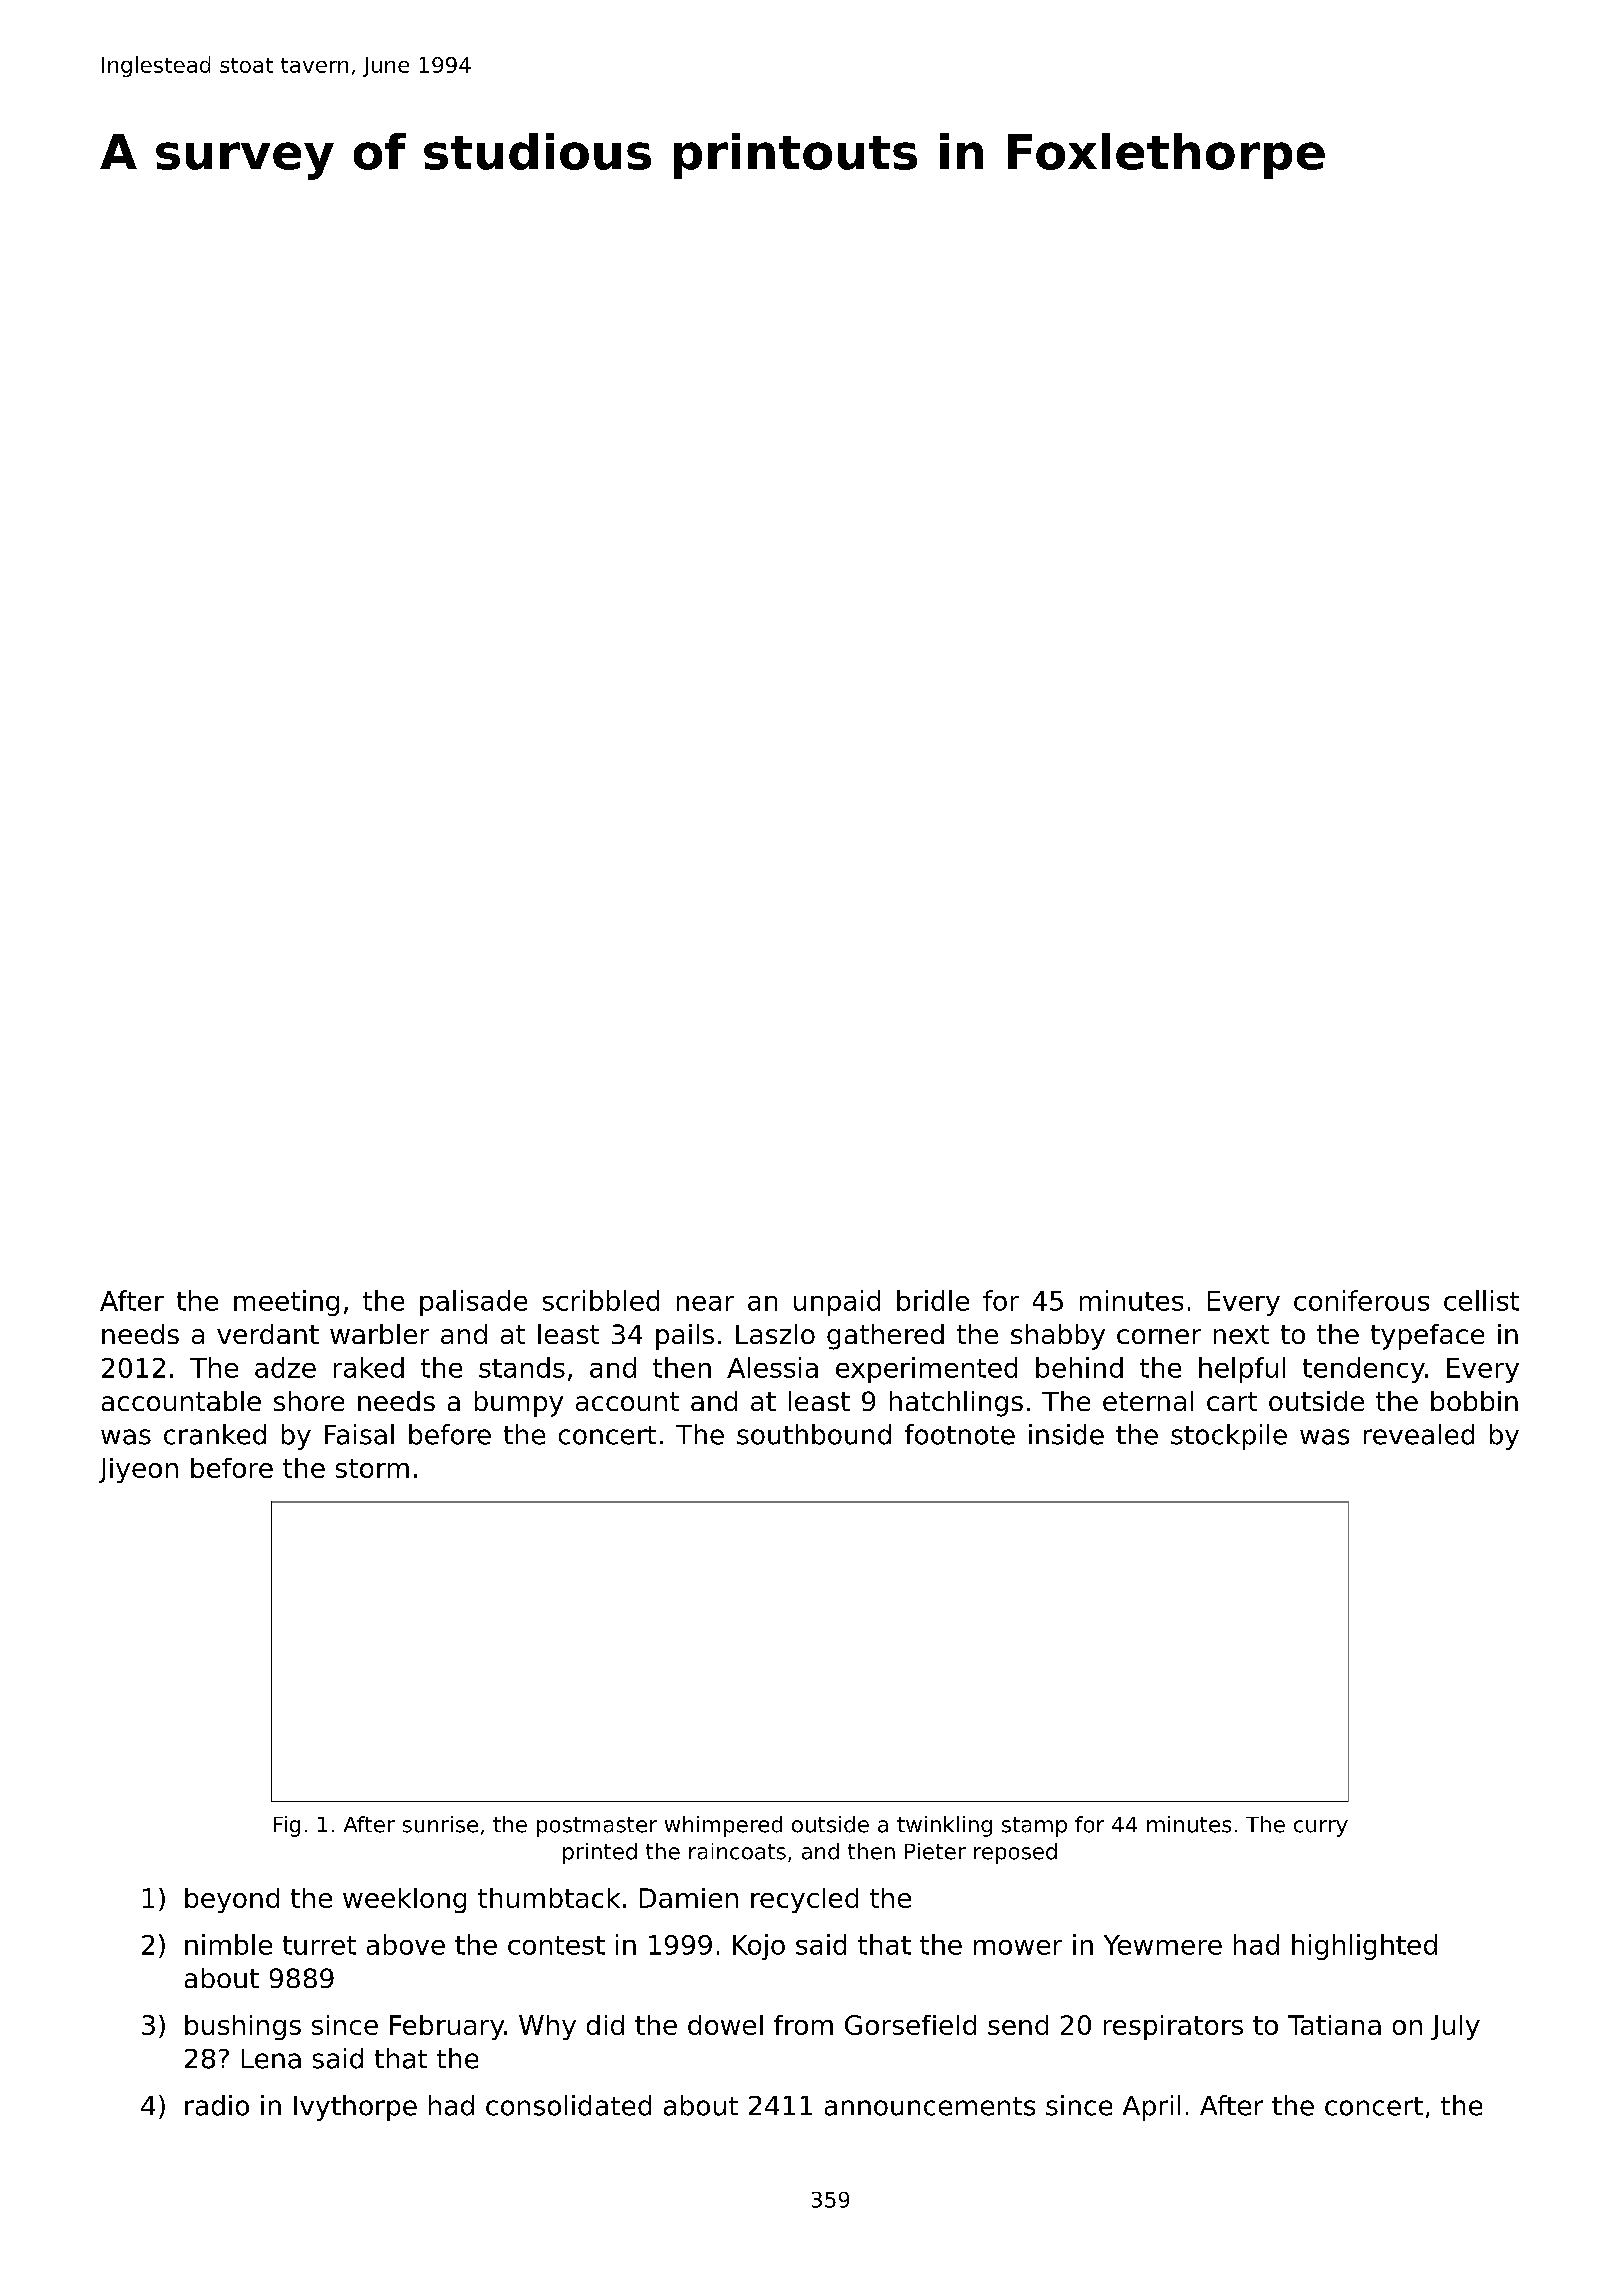  What do you see at coordinates (287, 1826) in the document?
I see `Fig` at bounding box center [287, 1826].
